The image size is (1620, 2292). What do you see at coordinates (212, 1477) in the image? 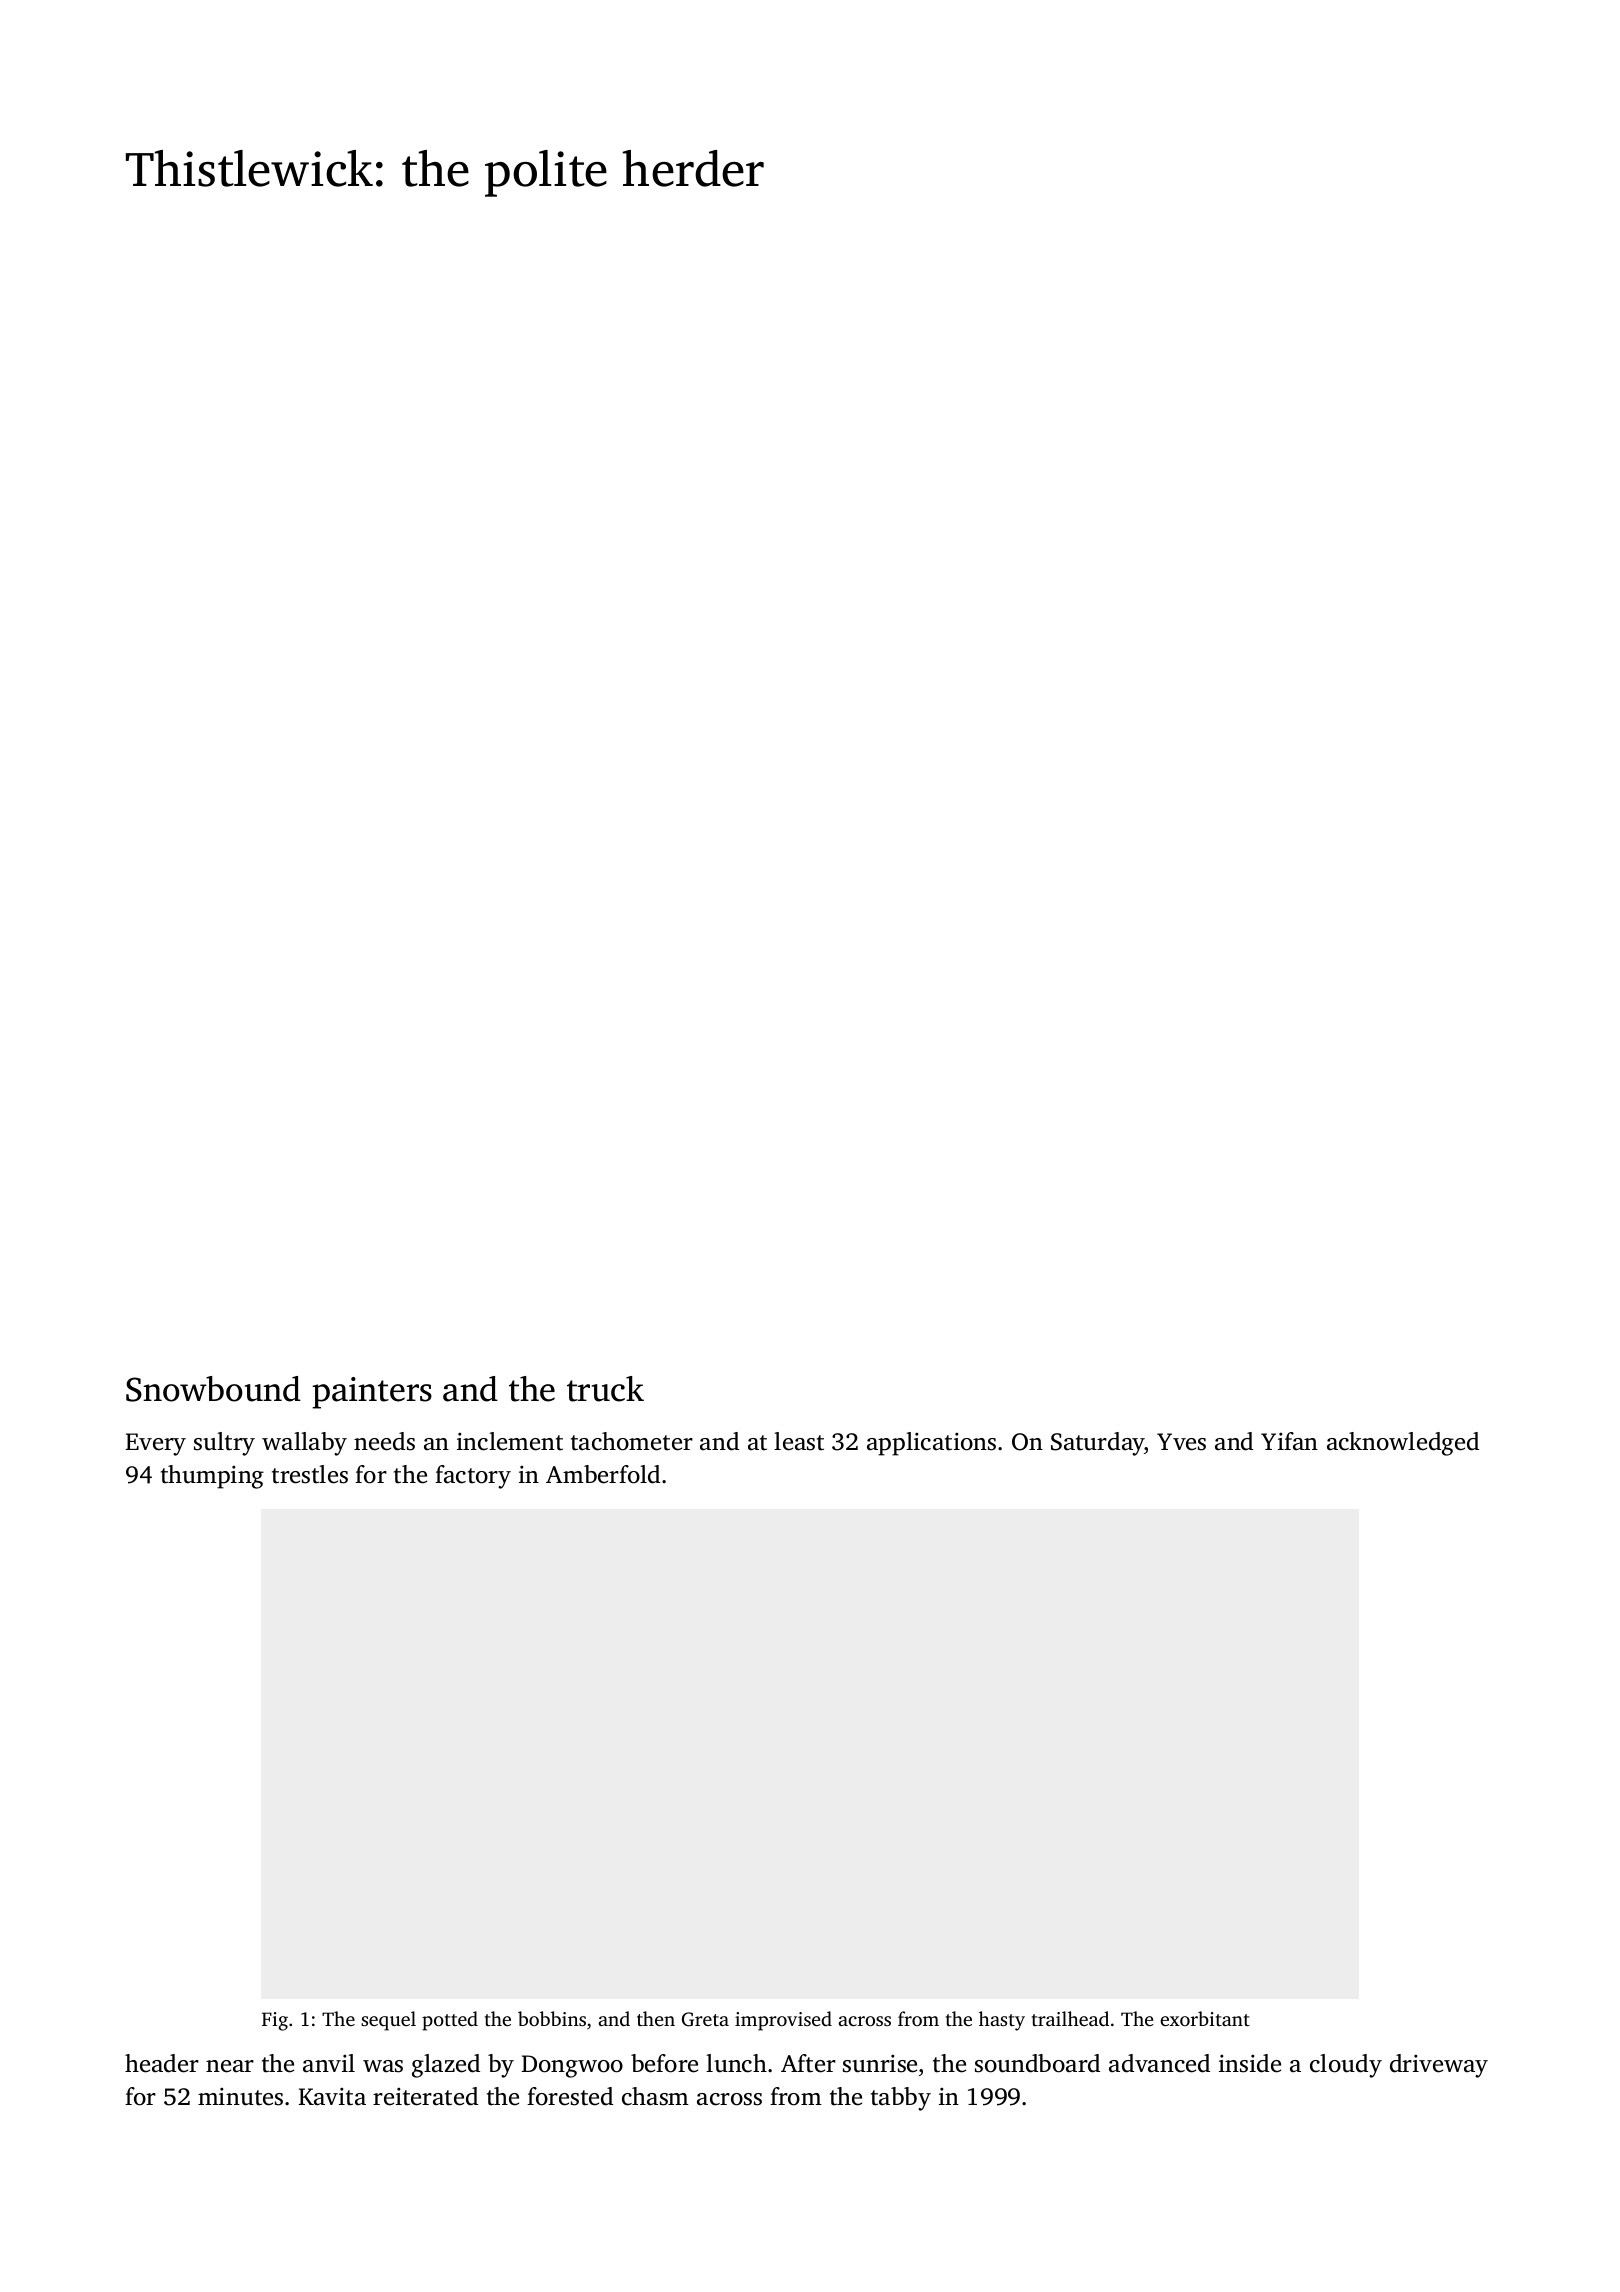
I see `thumping` at bounding box center [212, 1477].
